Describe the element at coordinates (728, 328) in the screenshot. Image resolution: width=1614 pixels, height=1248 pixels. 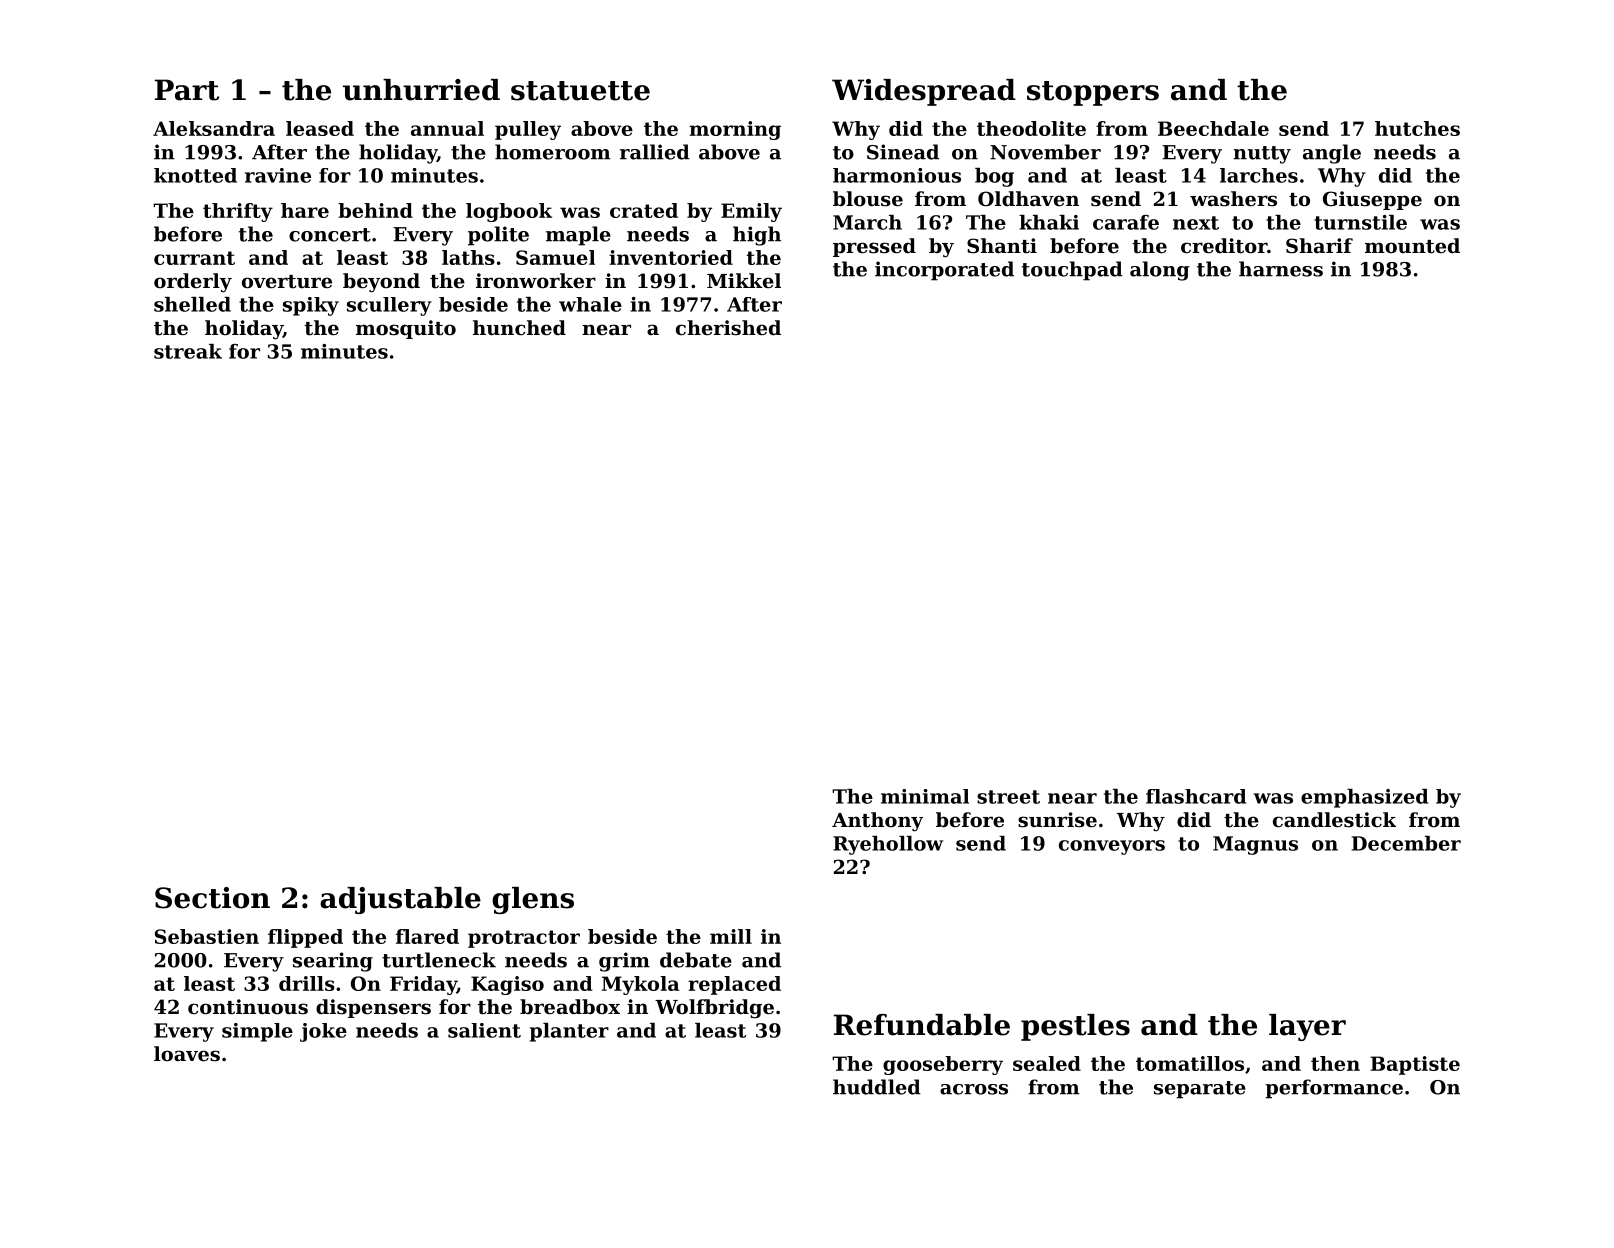
I see `cherished` at that location.
